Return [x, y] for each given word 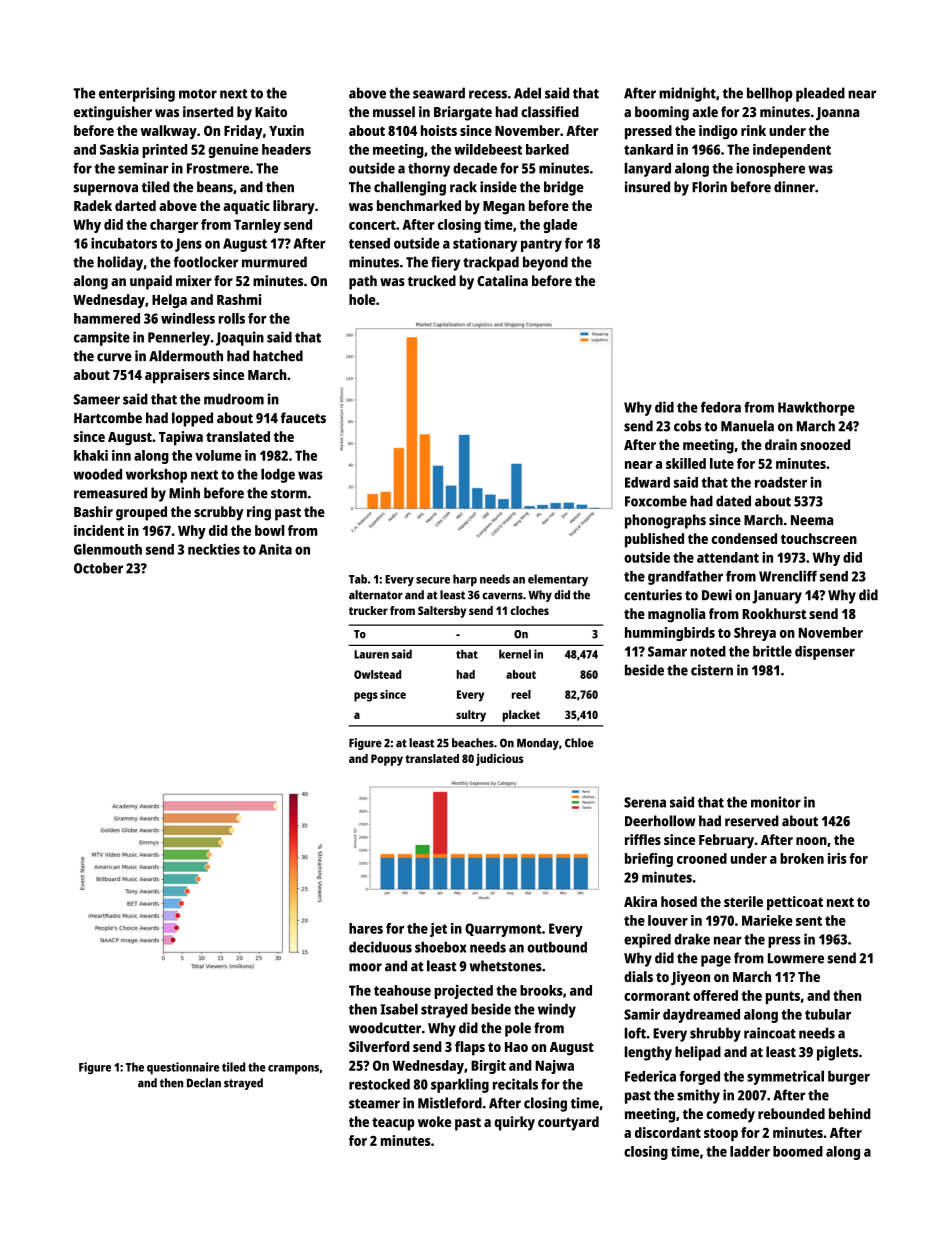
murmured [274, 262]
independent [792, 151]
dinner [794, 187]
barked [547, 149]
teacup [393, 1124]
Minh [184, 492]
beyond [545, 263]
